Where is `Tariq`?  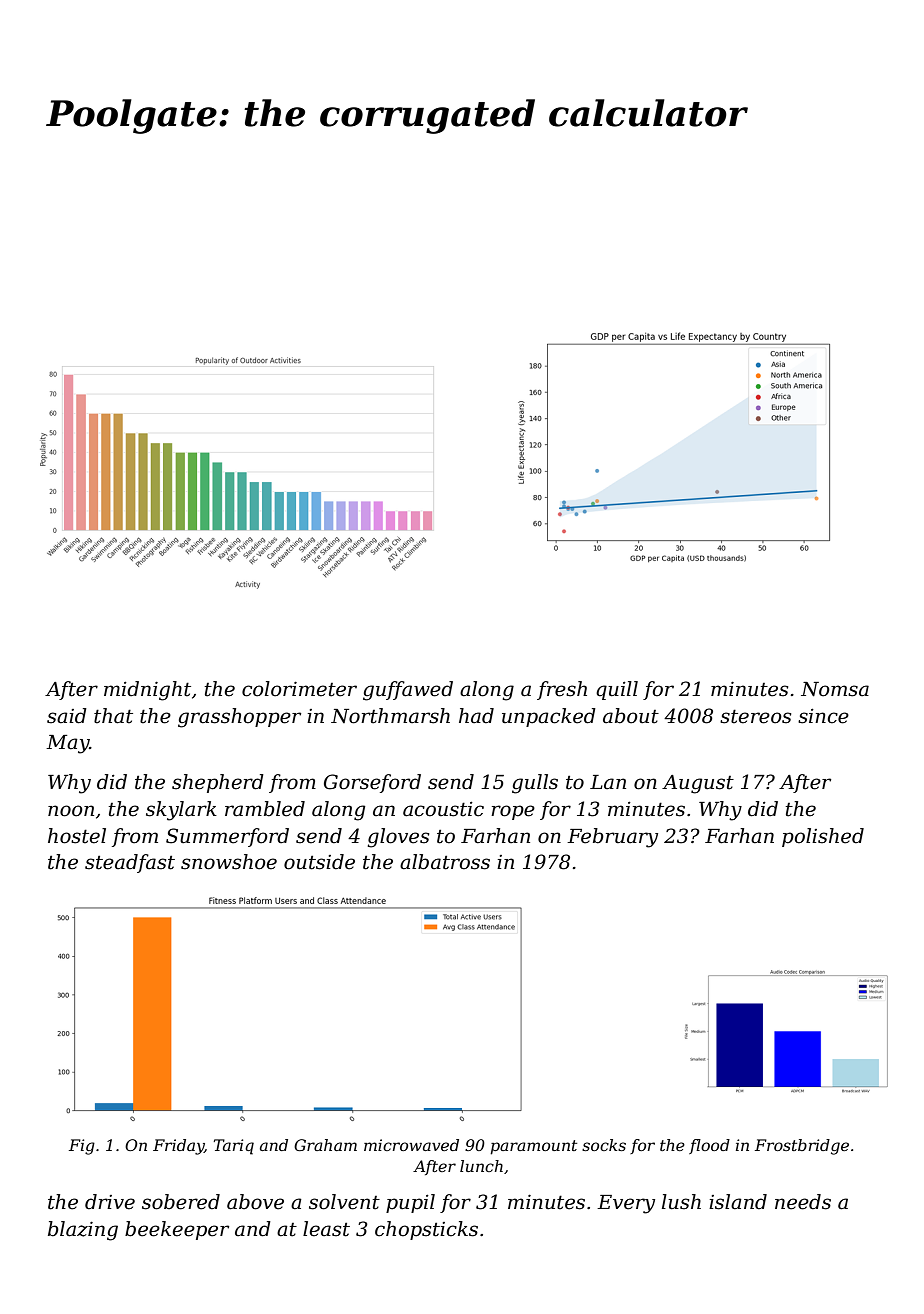
Tariq is located at coordinates (234, 1147).
